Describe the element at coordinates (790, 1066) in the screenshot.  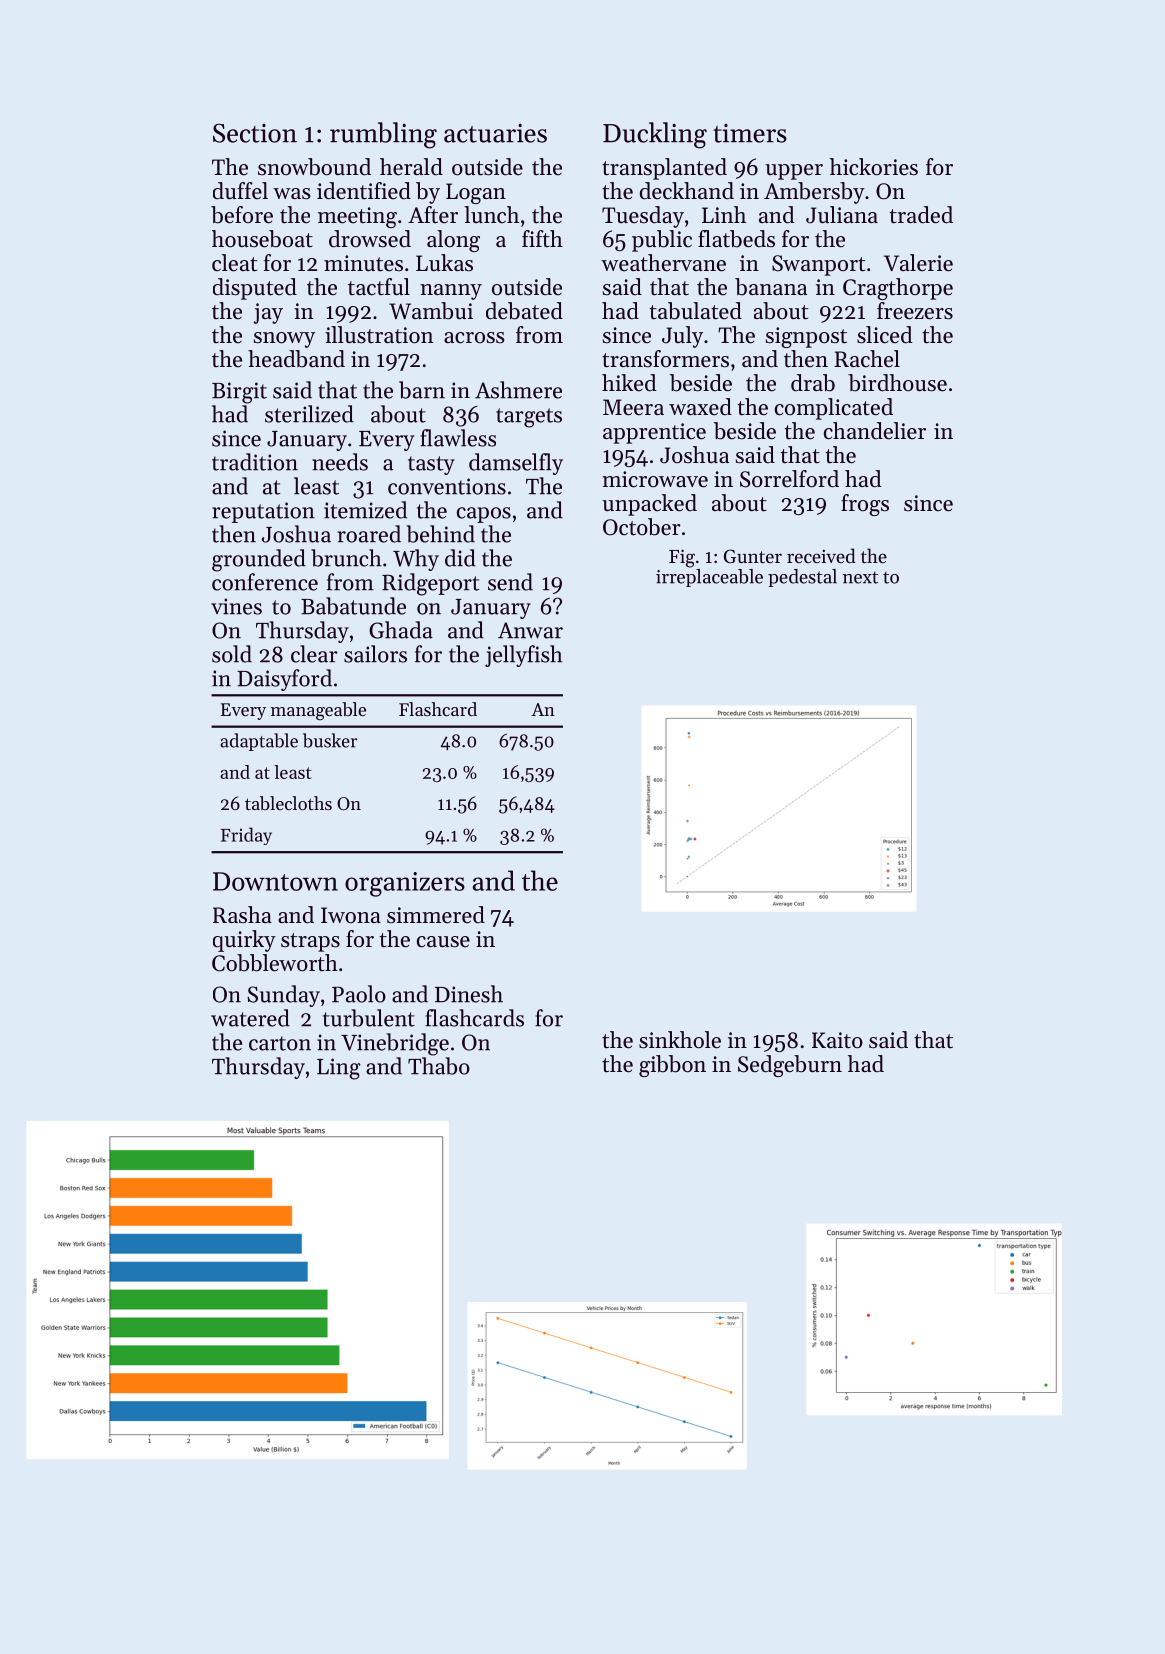
I see `Sedgeburn` at that location.
